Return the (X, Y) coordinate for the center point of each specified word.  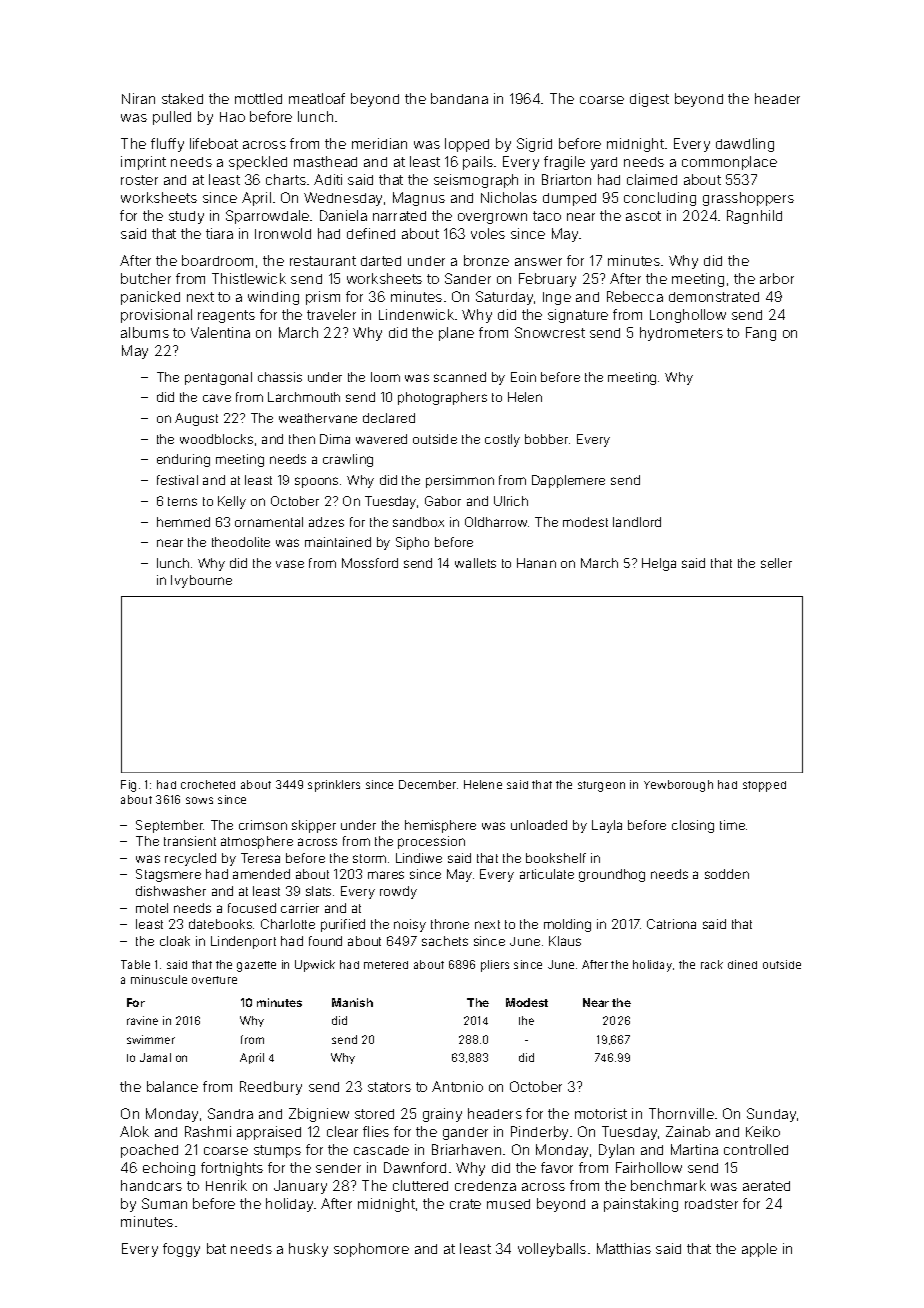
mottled (258, 98)
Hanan (536, 563)
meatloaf (317, 98)
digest (649, 100)
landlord (637, 522)
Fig (128, 786)
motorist (601, 1113)
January (300, 1187)
